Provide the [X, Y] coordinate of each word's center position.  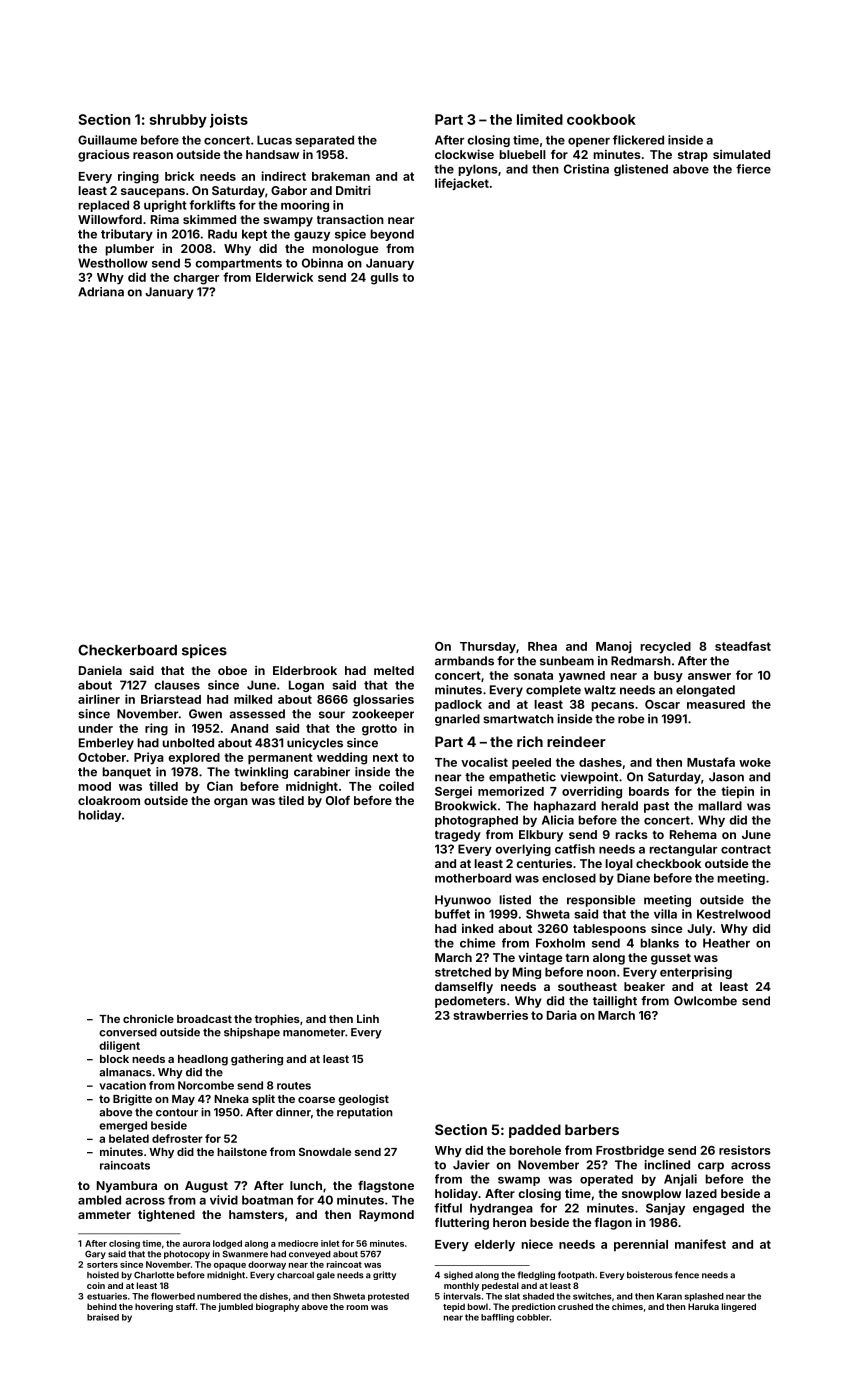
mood [95, 786]
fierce [753, 169]
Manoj [614, 647]
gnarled [457, 720]
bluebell [523, 154]
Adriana [101, 292]
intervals [462, 1296]
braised [103, 1317]
